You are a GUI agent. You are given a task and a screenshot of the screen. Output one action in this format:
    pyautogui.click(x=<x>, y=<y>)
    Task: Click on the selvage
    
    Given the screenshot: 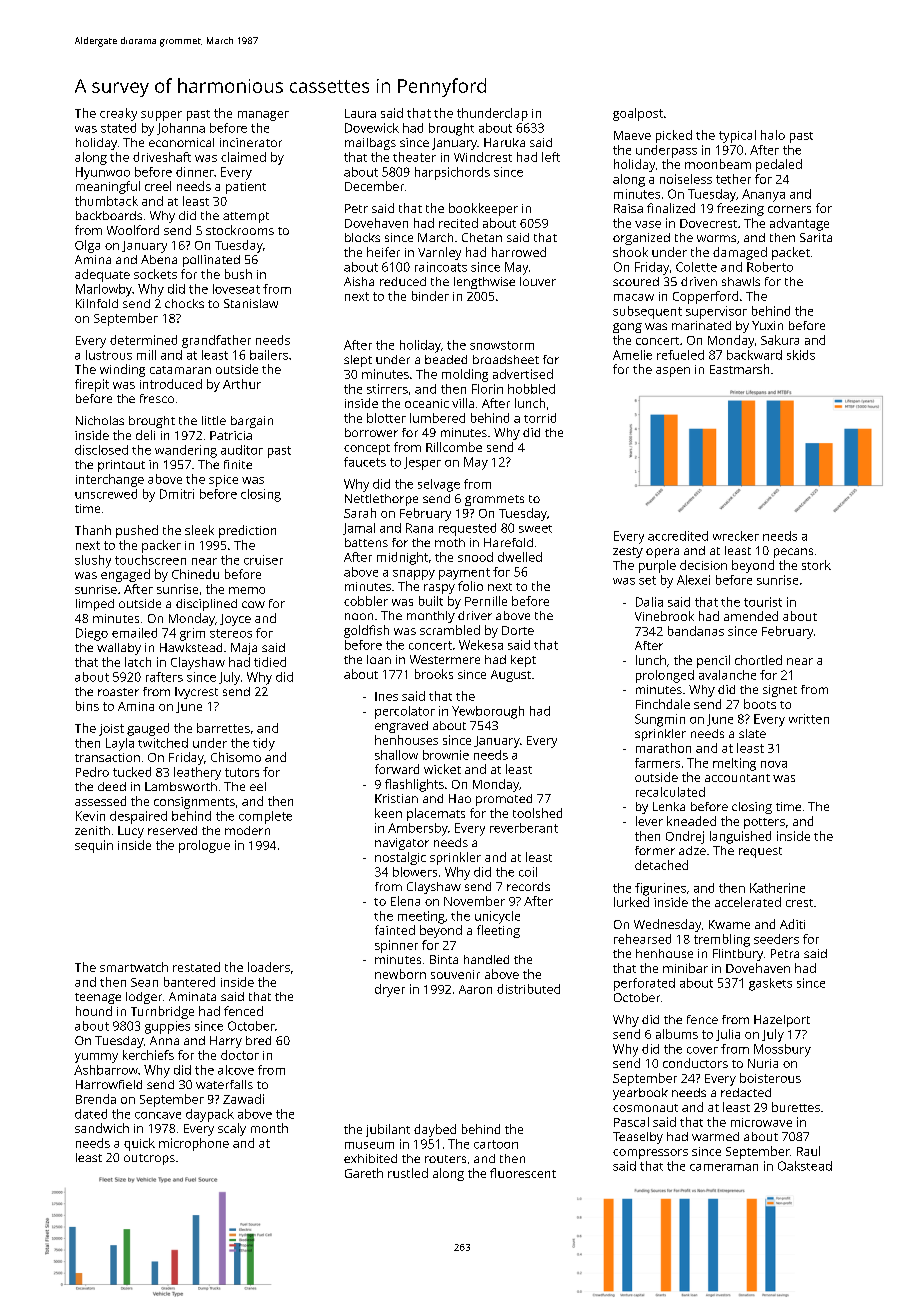 What is the action you would take?
    pyautogui.click(x=439, y=485)
